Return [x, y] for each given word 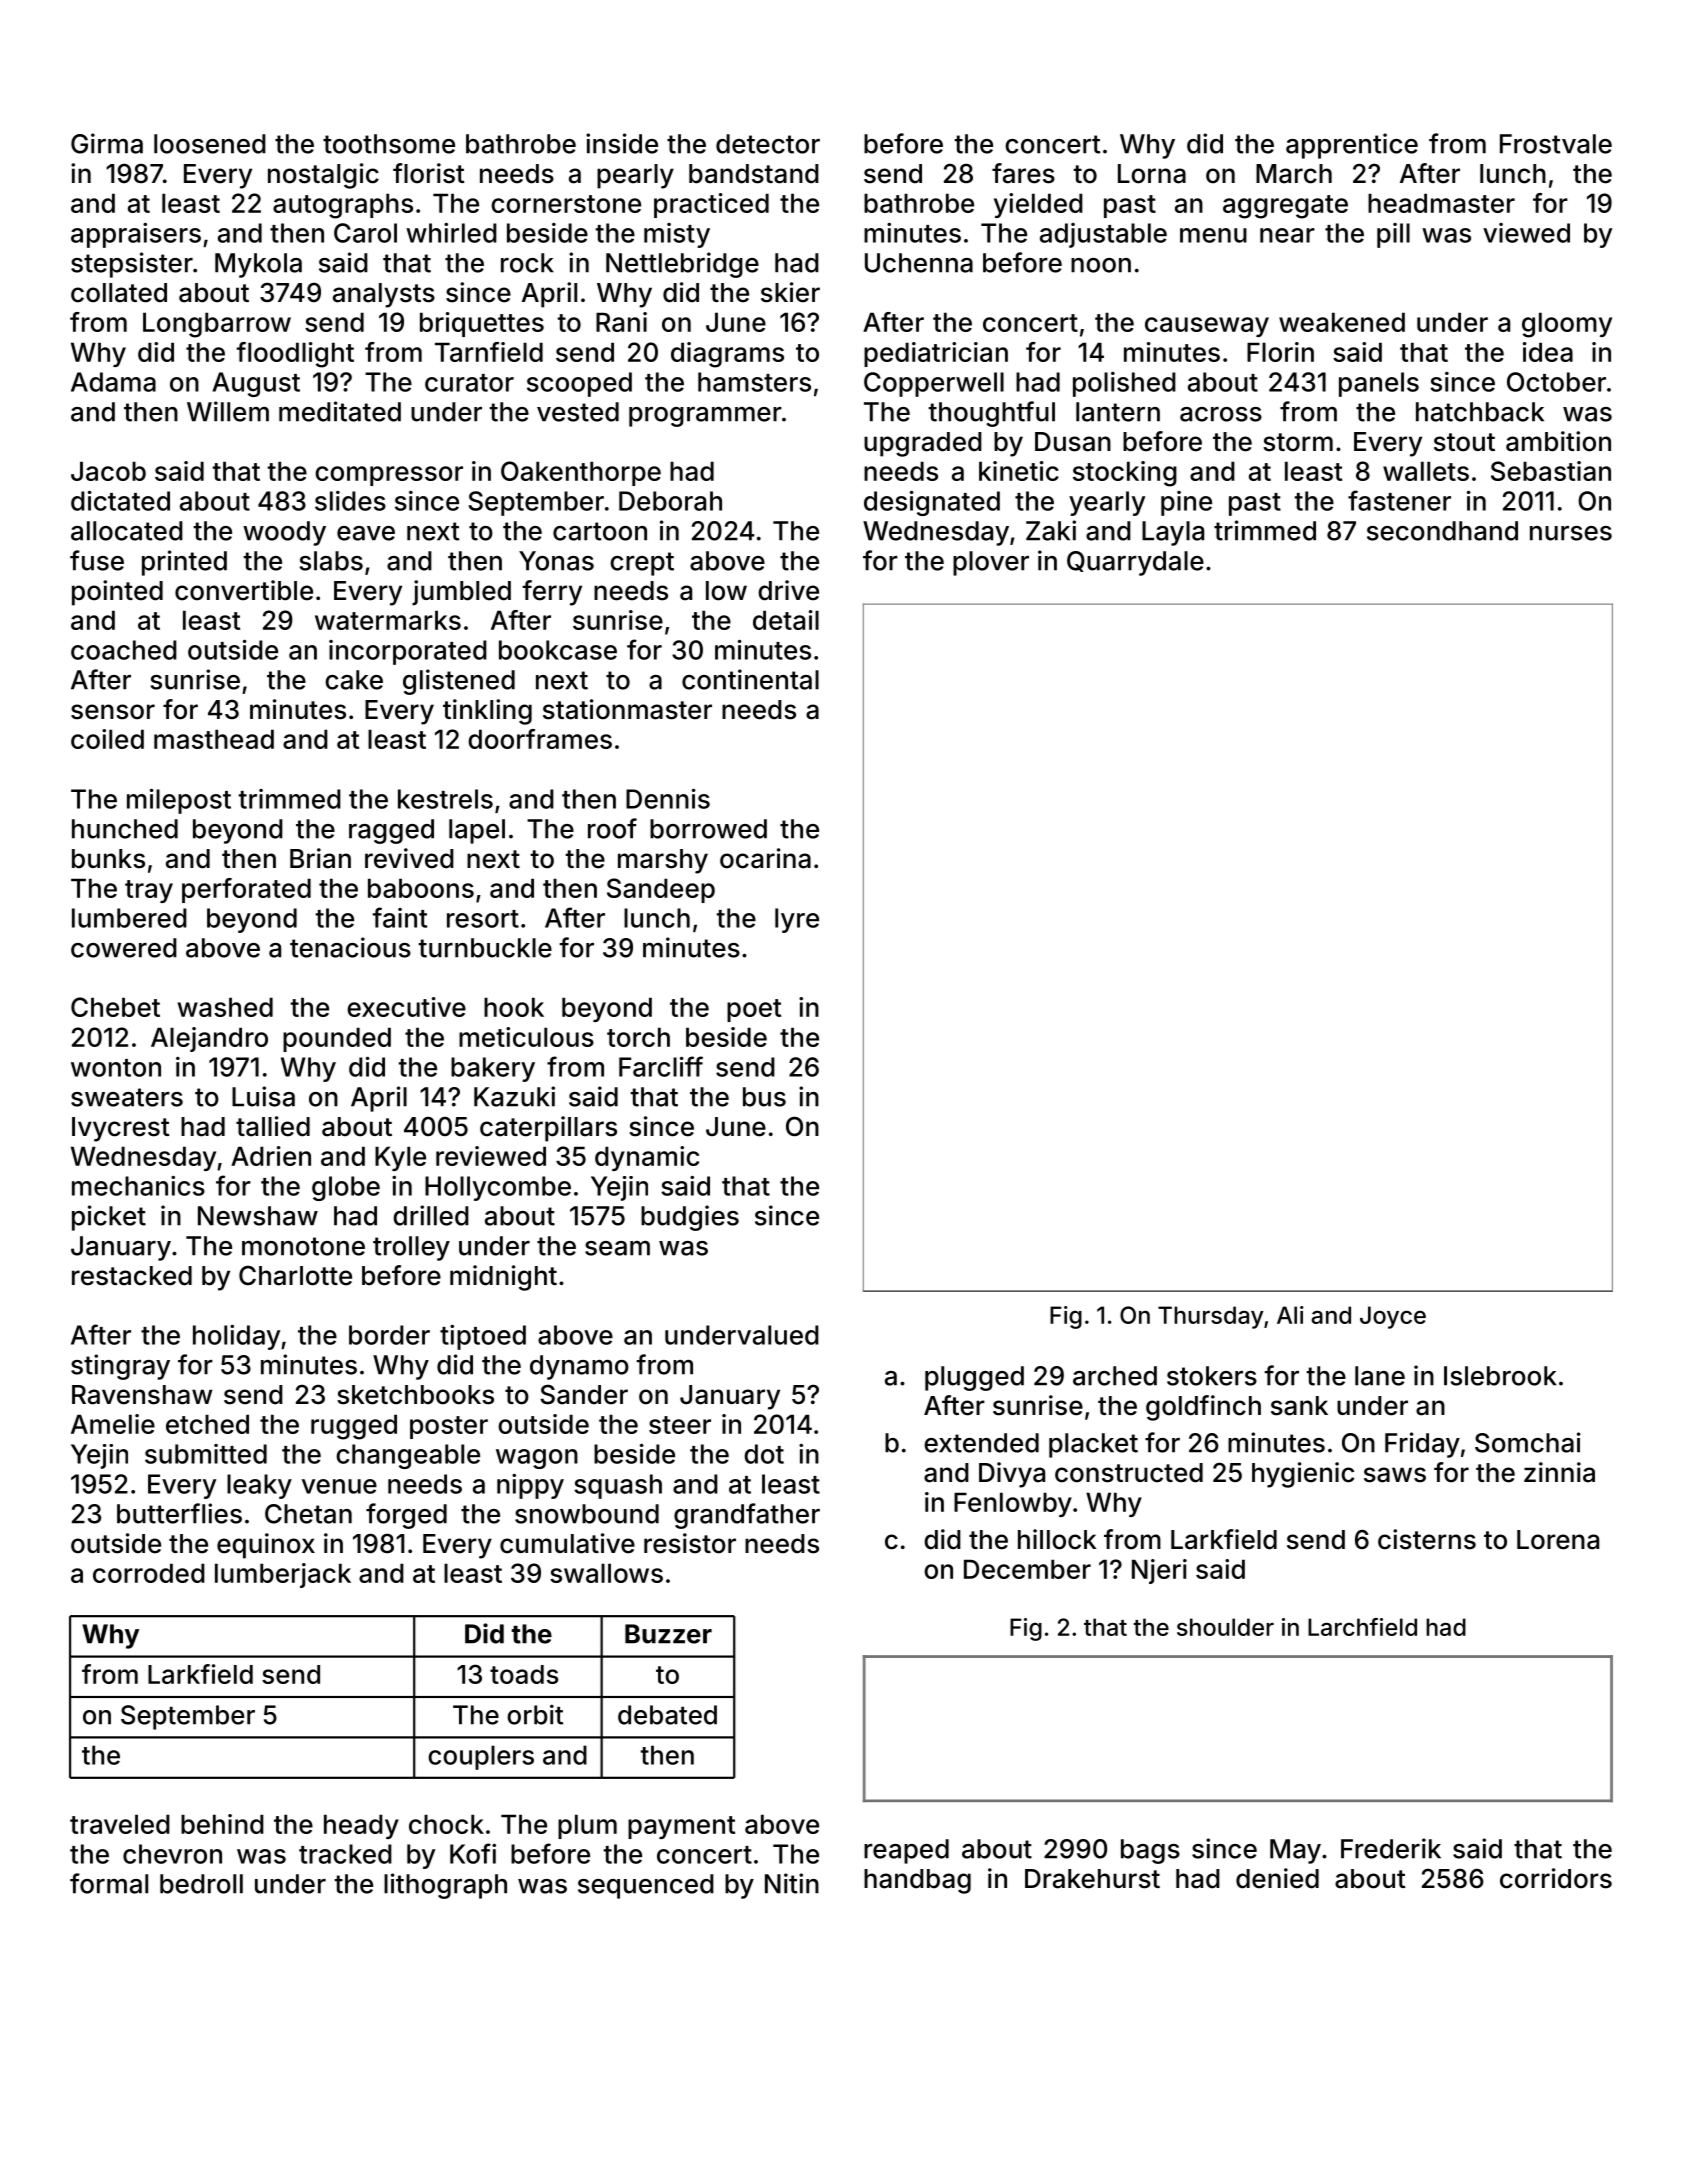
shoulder [1225, 1627]
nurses [1571, 533]
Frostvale [1556, 144]
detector [768, 144]
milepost [179, 801]
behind [222, 1824]
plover [991, 563]
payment [681, 1827]
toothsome [389, 144]
